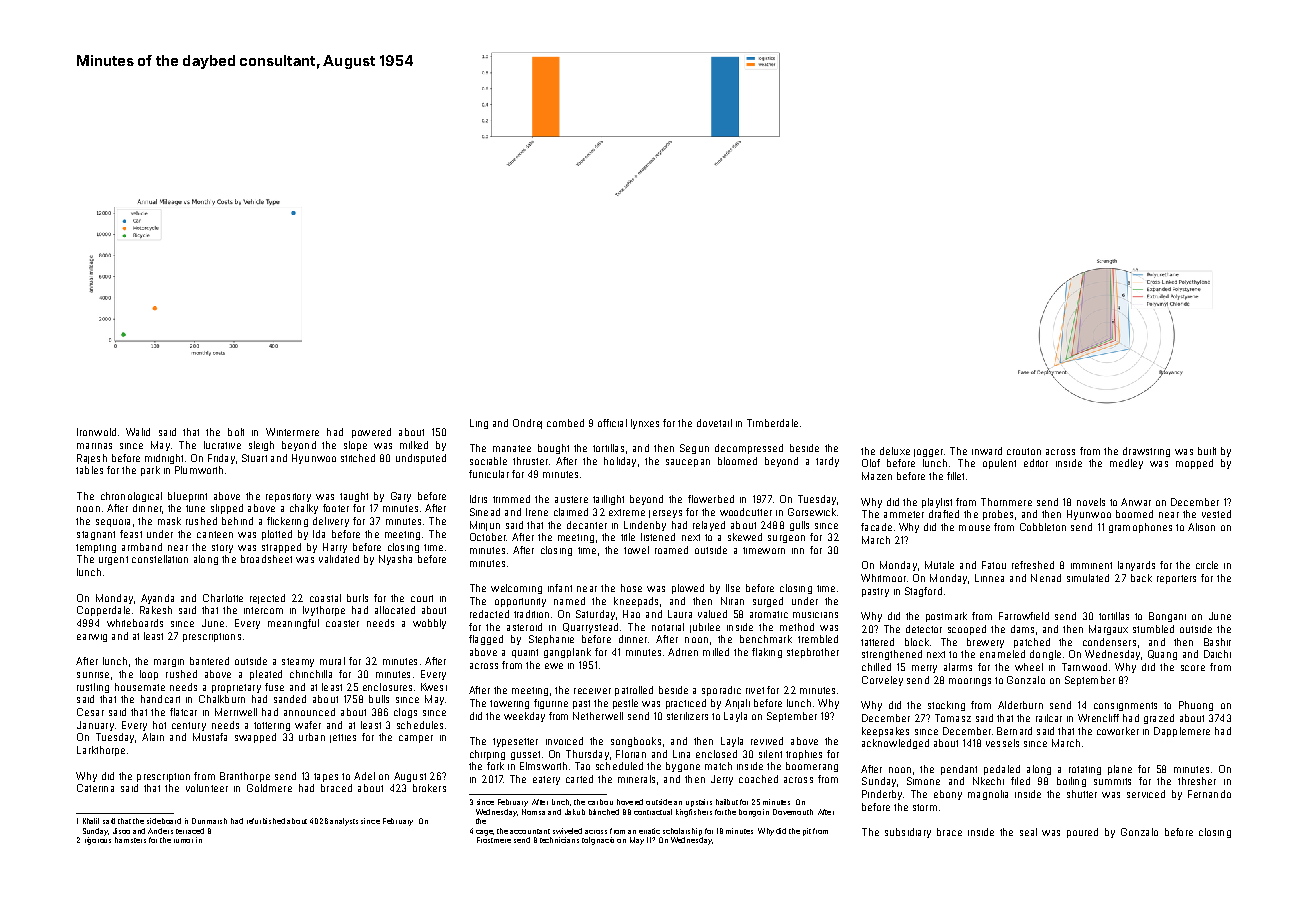 This screenshot has width=1308, height=924. I want to click on quaint, so click(525, 653).
